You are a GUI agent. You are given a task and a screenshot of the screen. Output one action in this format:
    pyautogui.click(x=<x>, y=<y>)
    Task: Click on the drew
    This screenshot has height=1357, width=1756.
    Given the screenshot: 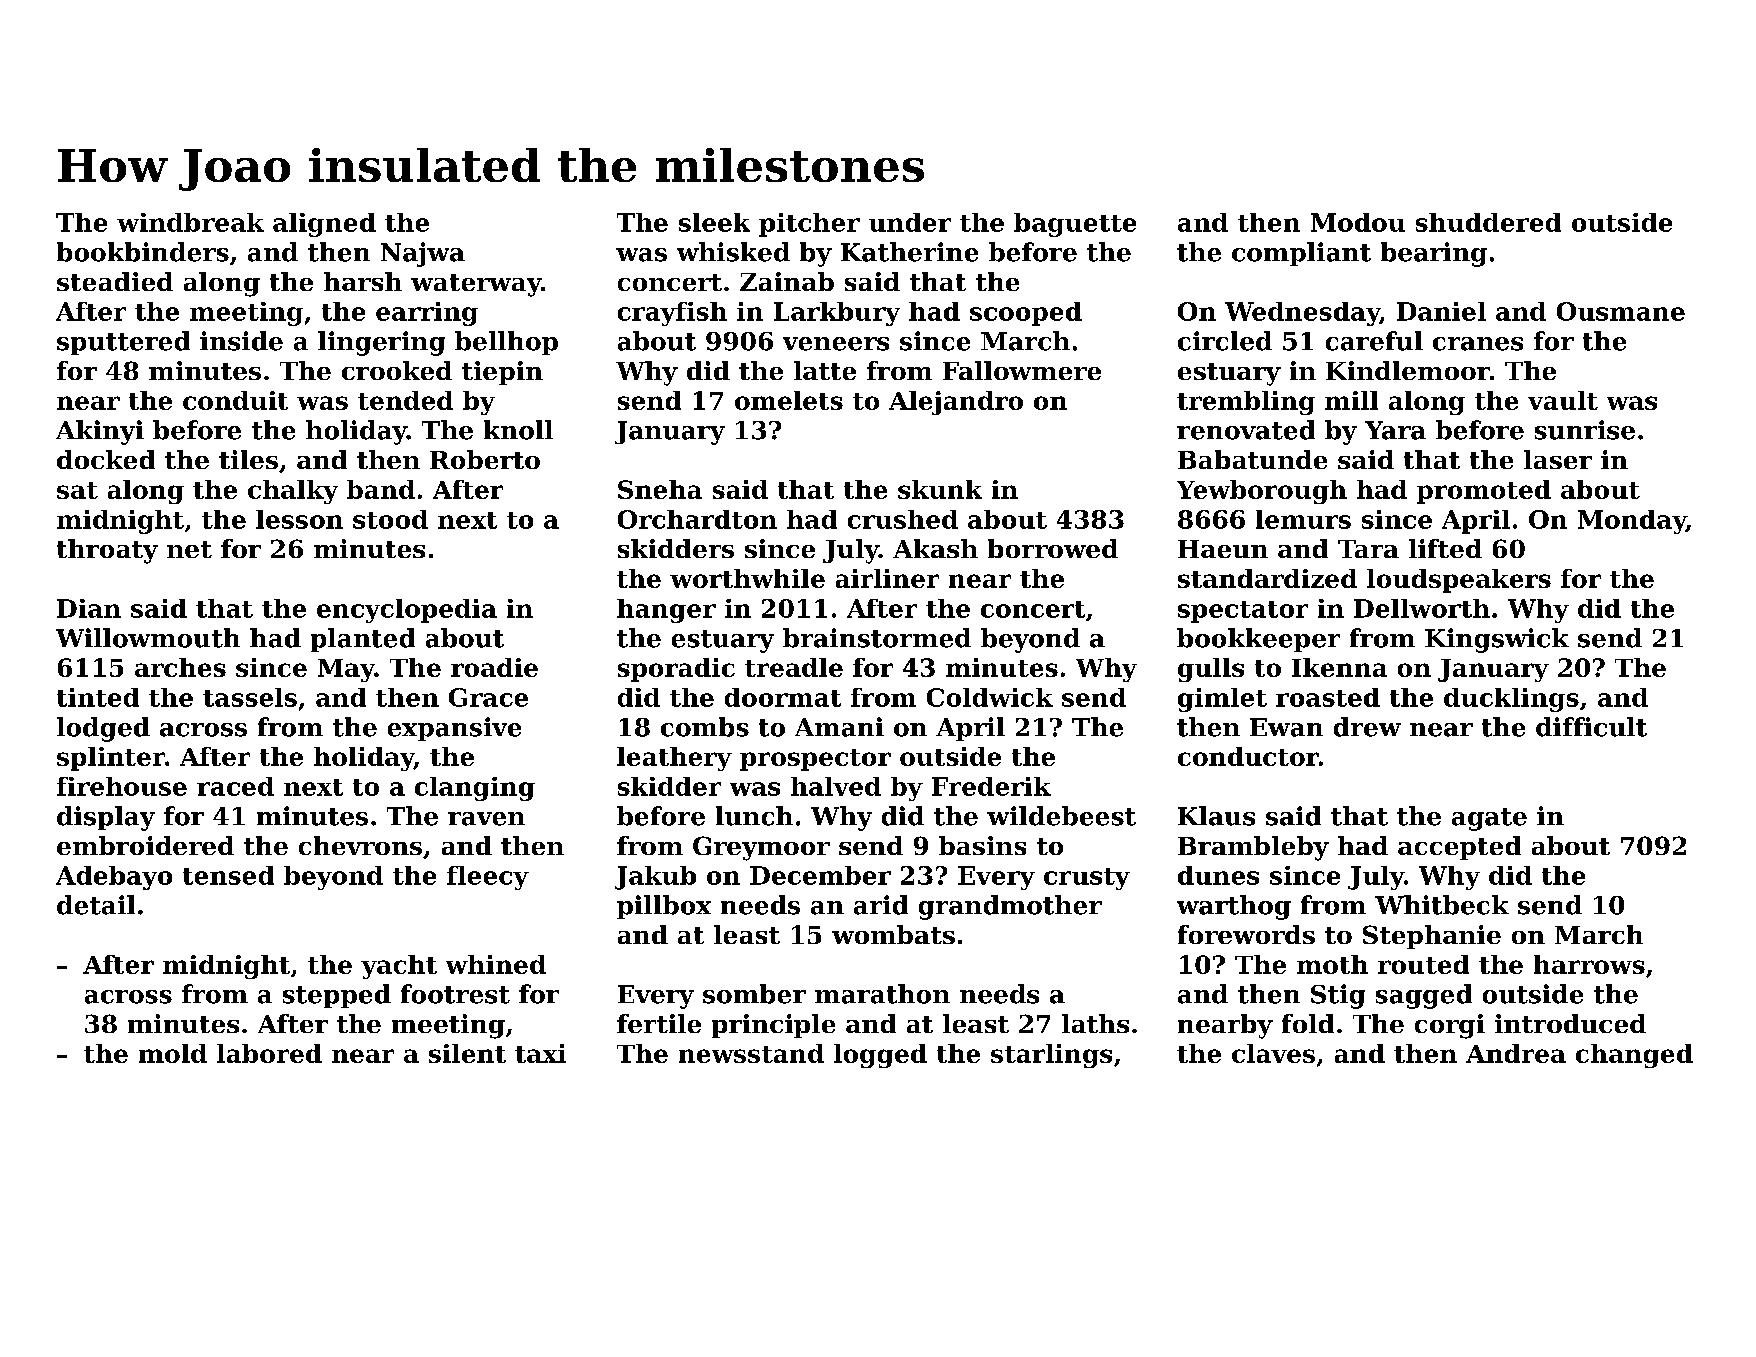 What is the action you would take?
    pyautogui.click(x=1367, y=727)
